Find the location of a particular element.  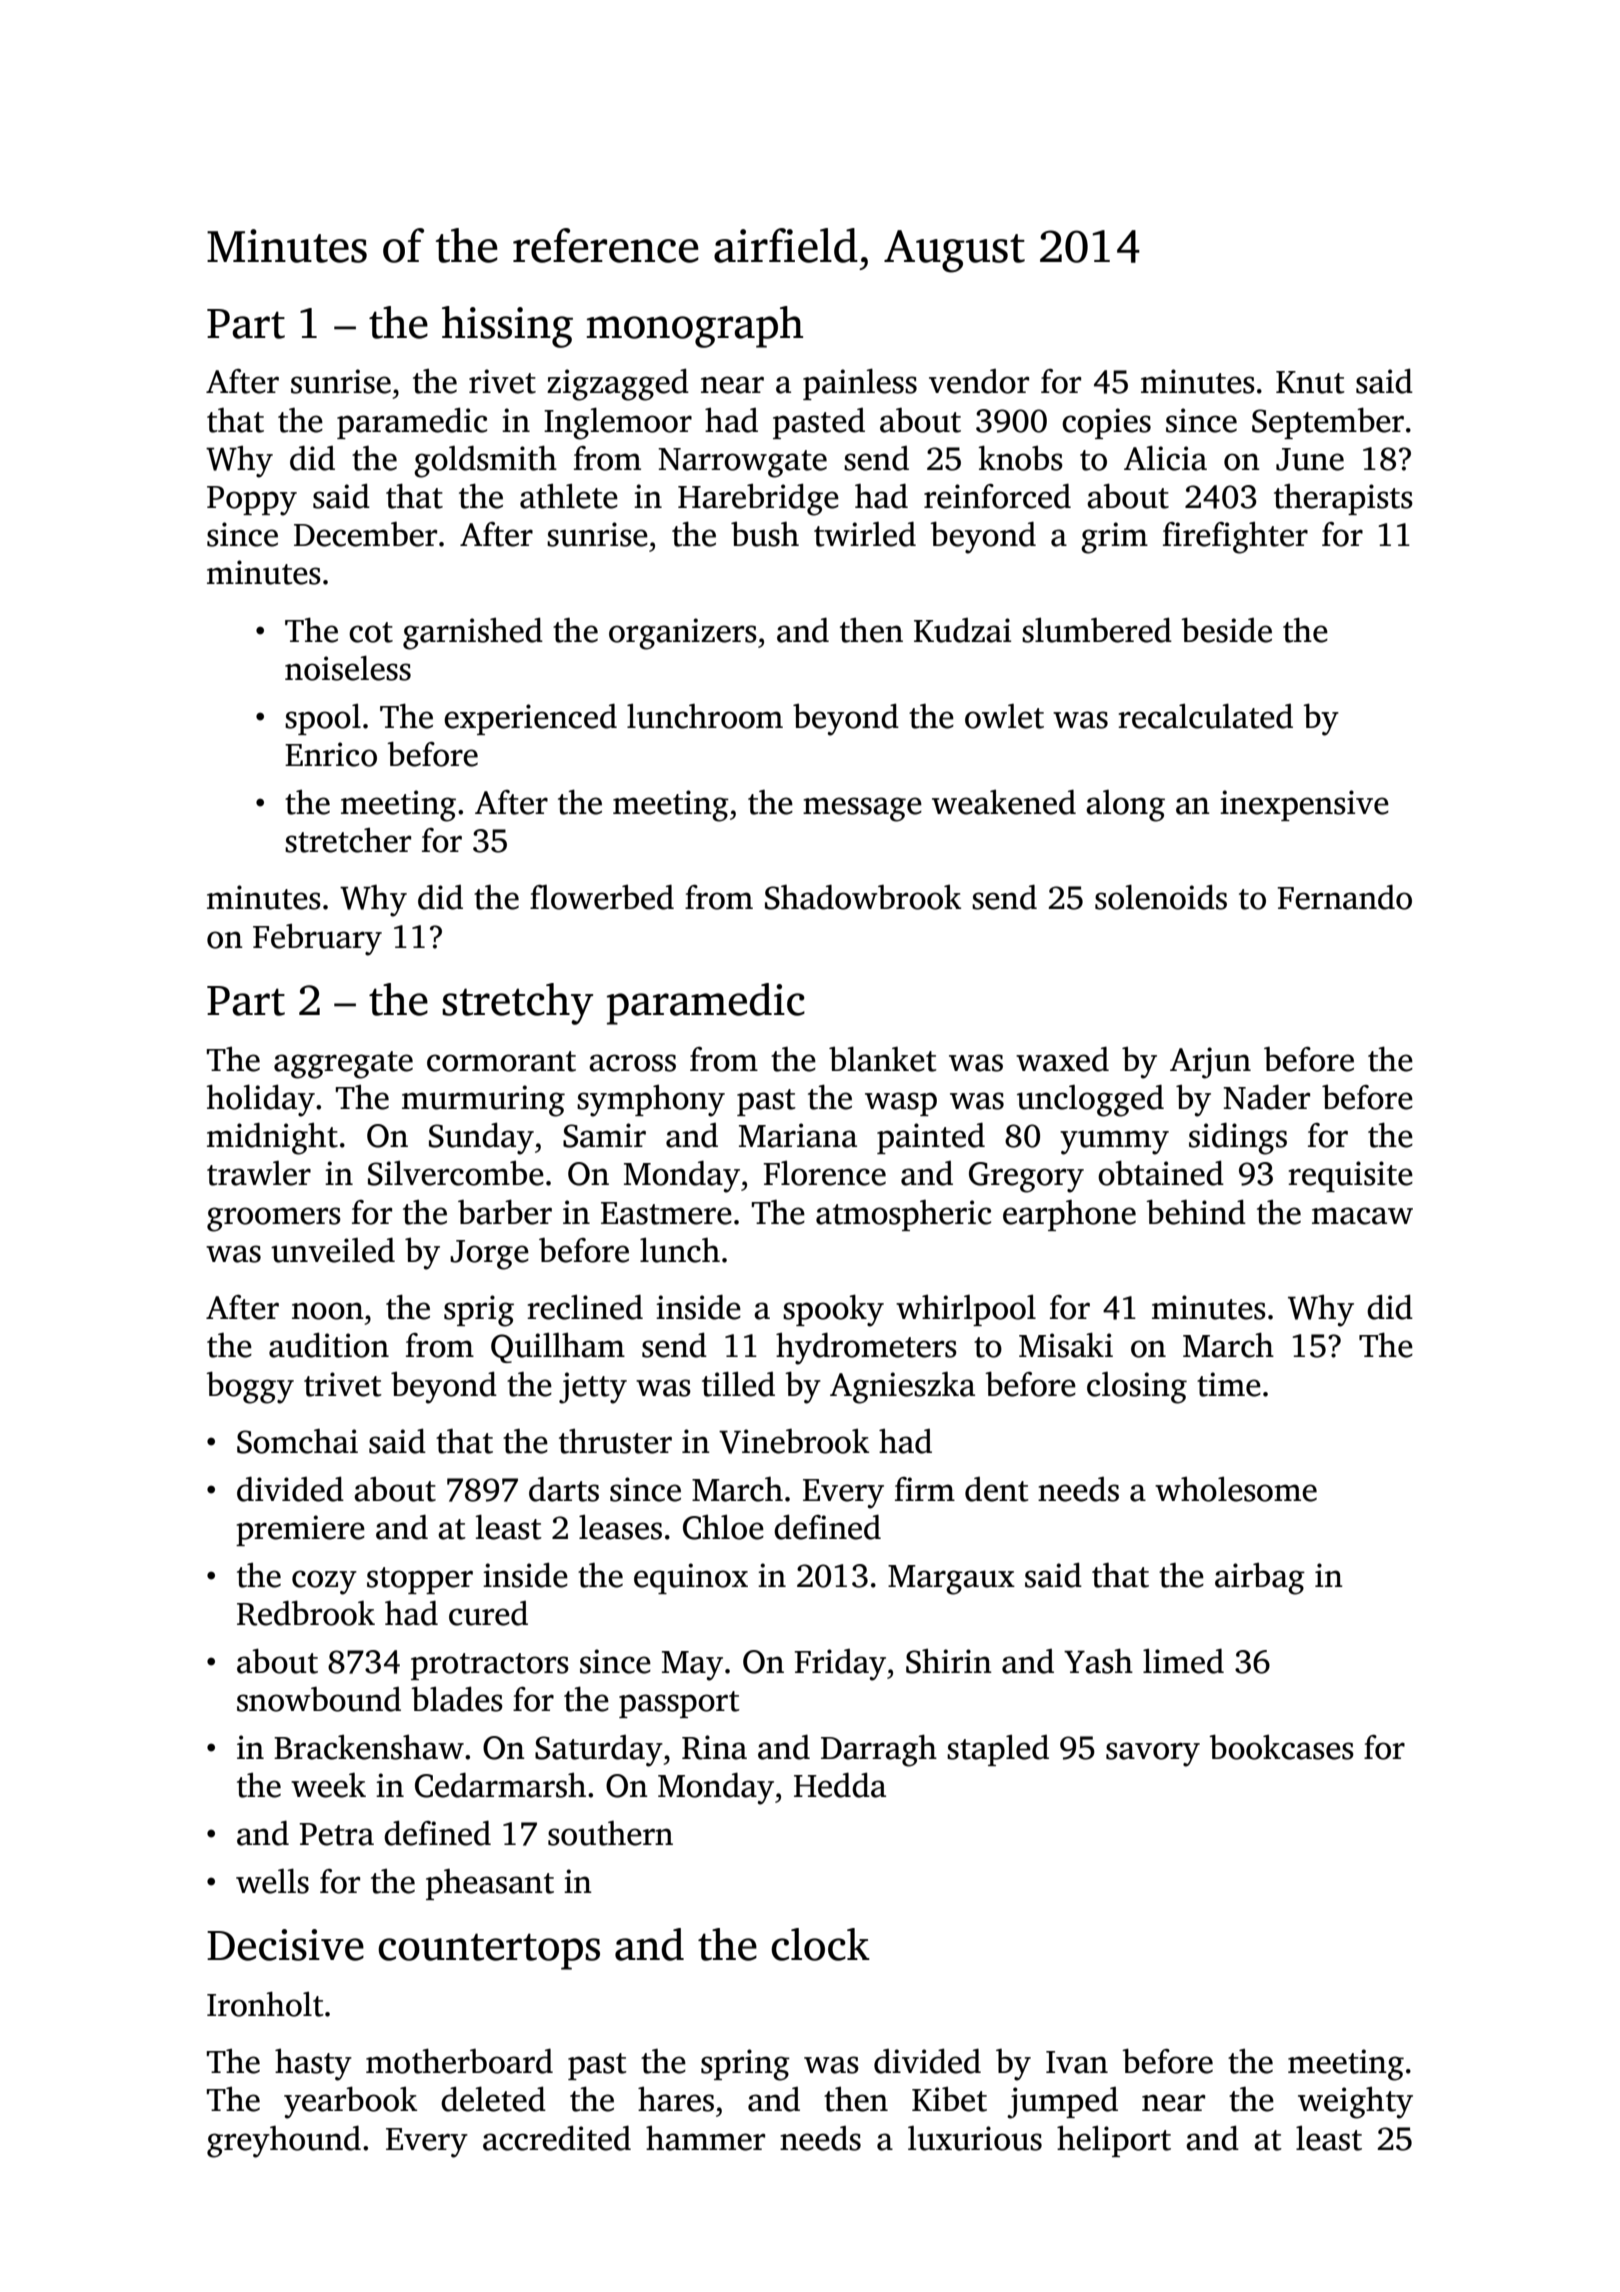

February is located at coordinates (317, 940).
